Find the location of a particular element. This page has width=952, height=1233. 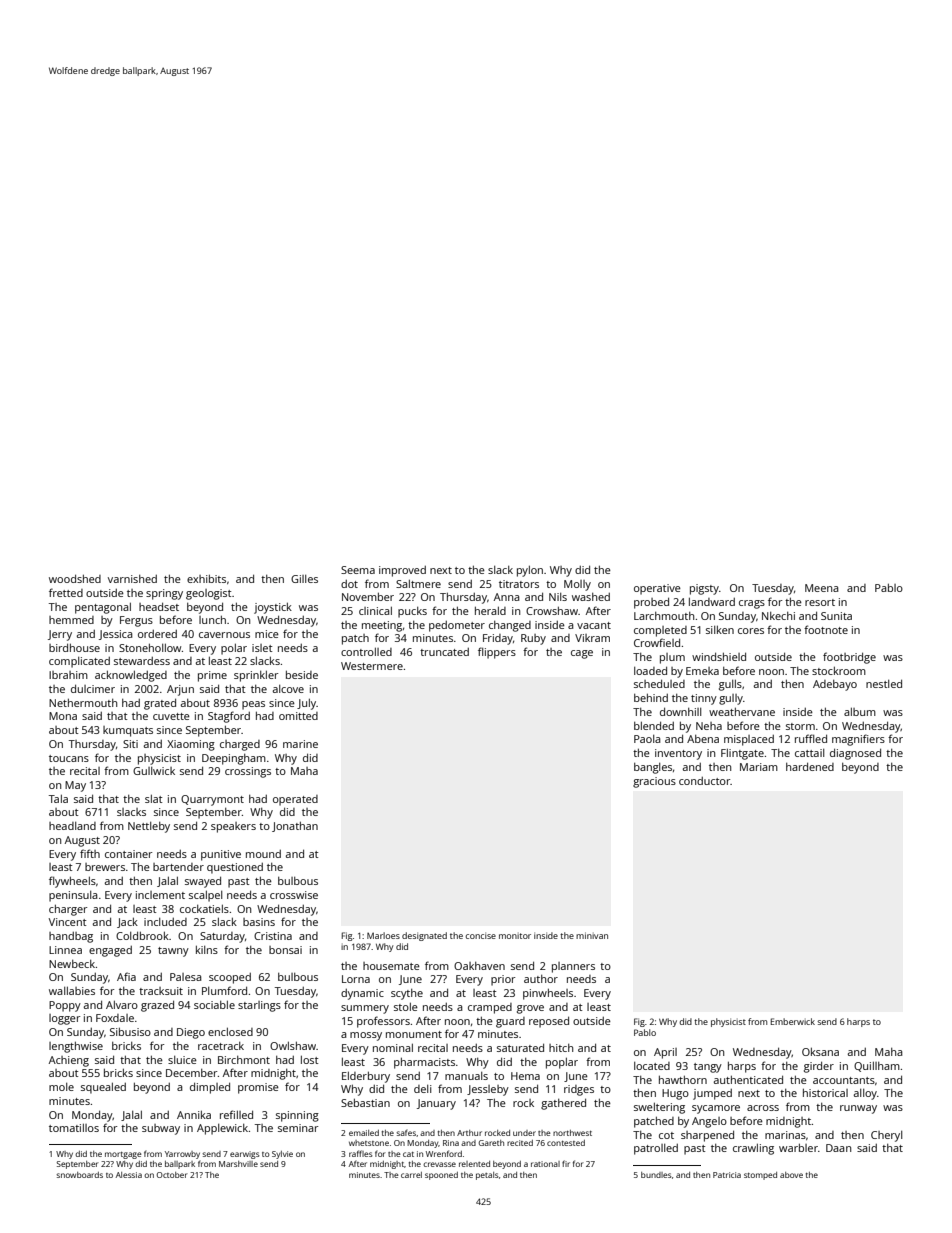

exhibits is located at coordinates (206, 578).
